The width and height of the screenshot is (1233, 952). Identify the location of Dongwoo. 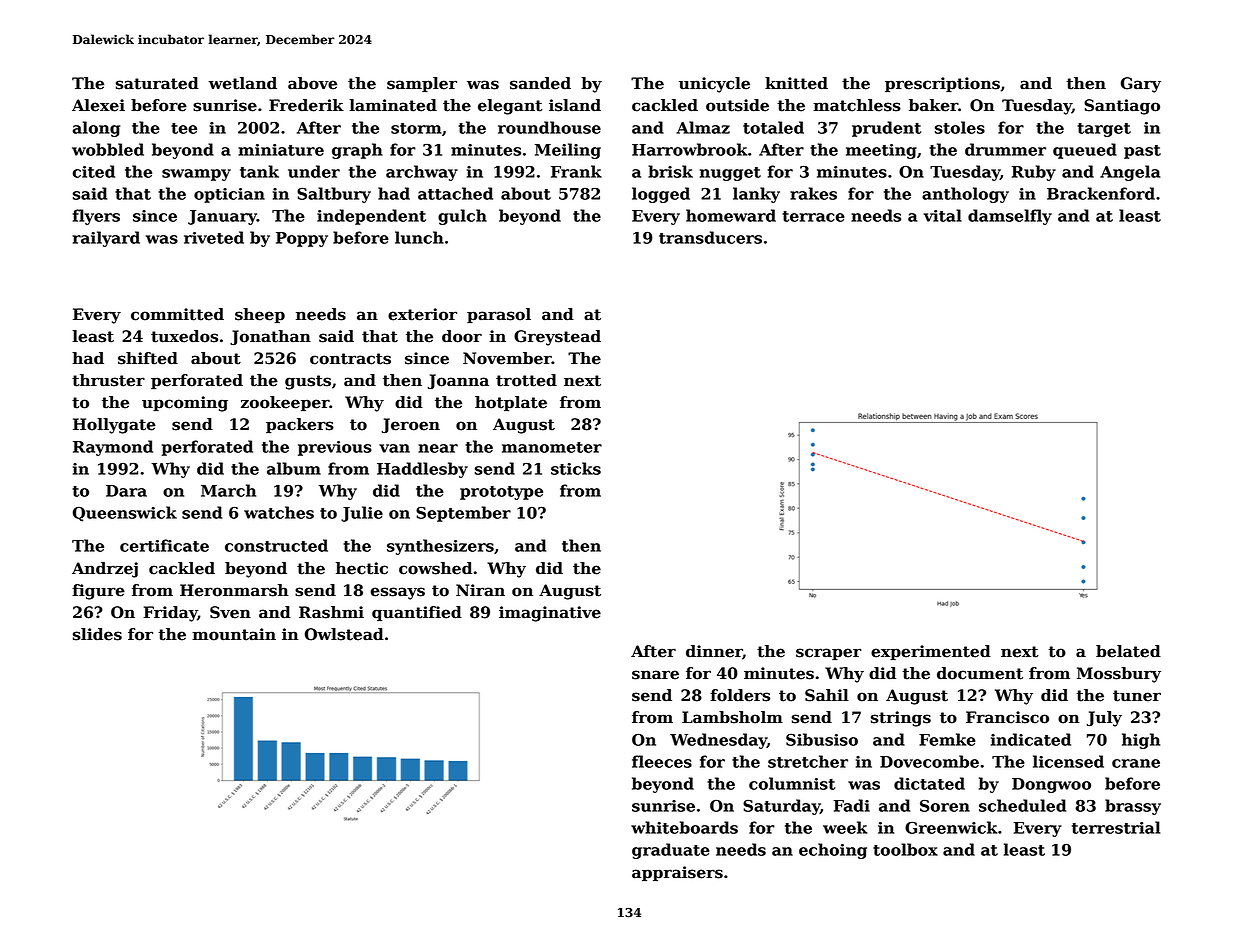
(1051, 785).
